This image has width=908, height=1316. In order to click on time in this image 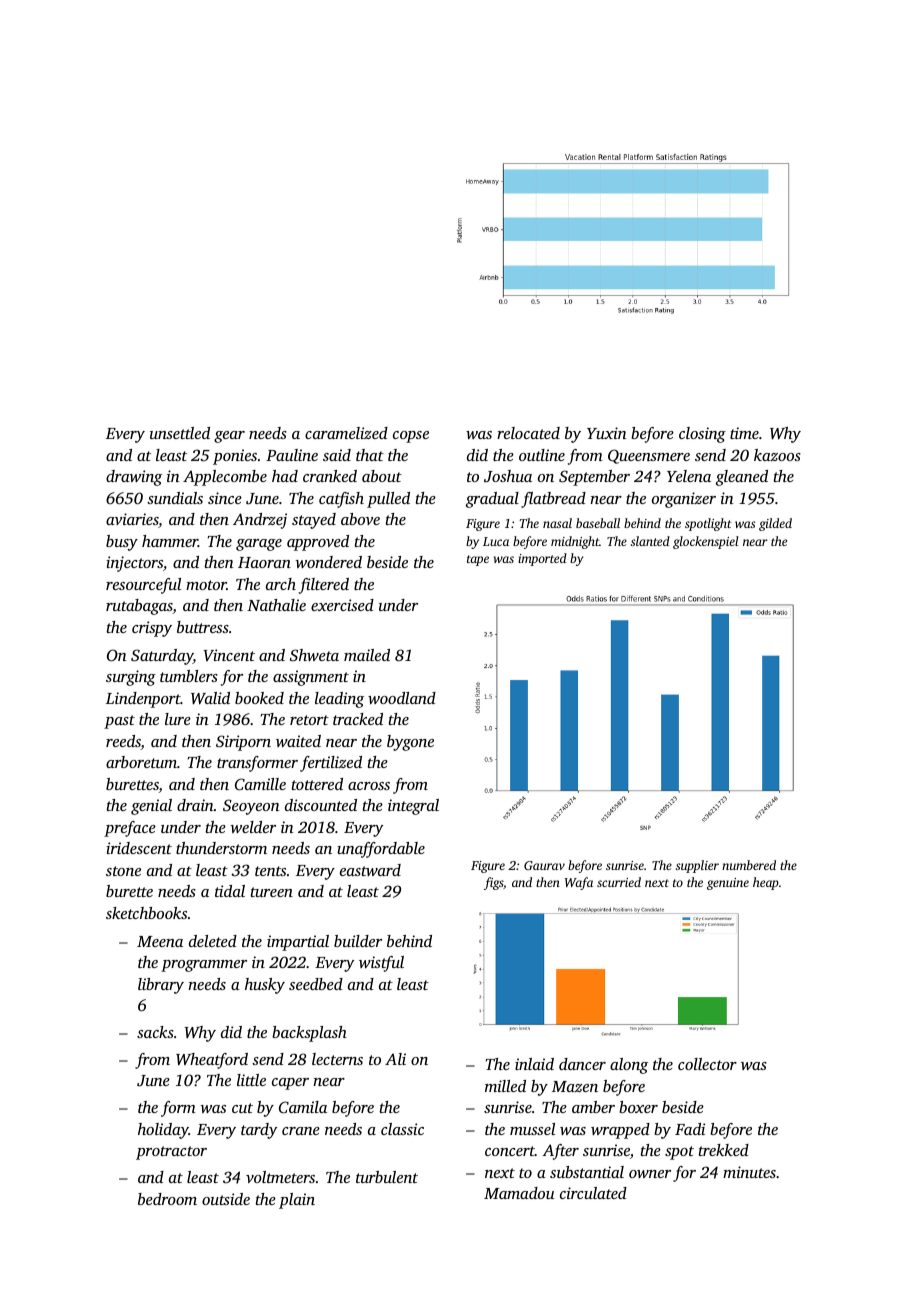, I will do `click(744, 433)`.
